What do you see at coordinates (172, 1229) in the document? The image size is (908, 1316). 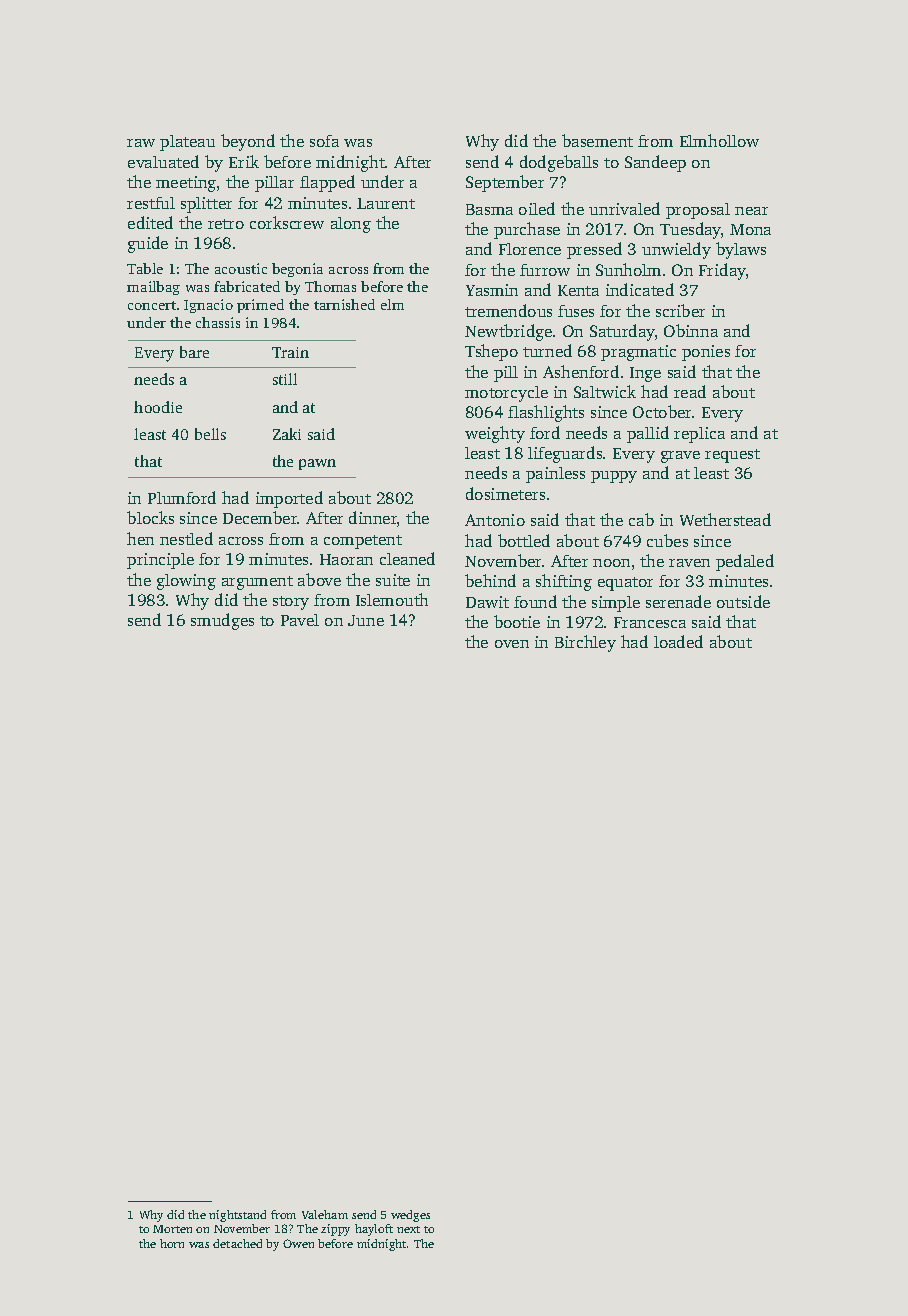 I see `Morten` at bounding box center [172, 1229].
